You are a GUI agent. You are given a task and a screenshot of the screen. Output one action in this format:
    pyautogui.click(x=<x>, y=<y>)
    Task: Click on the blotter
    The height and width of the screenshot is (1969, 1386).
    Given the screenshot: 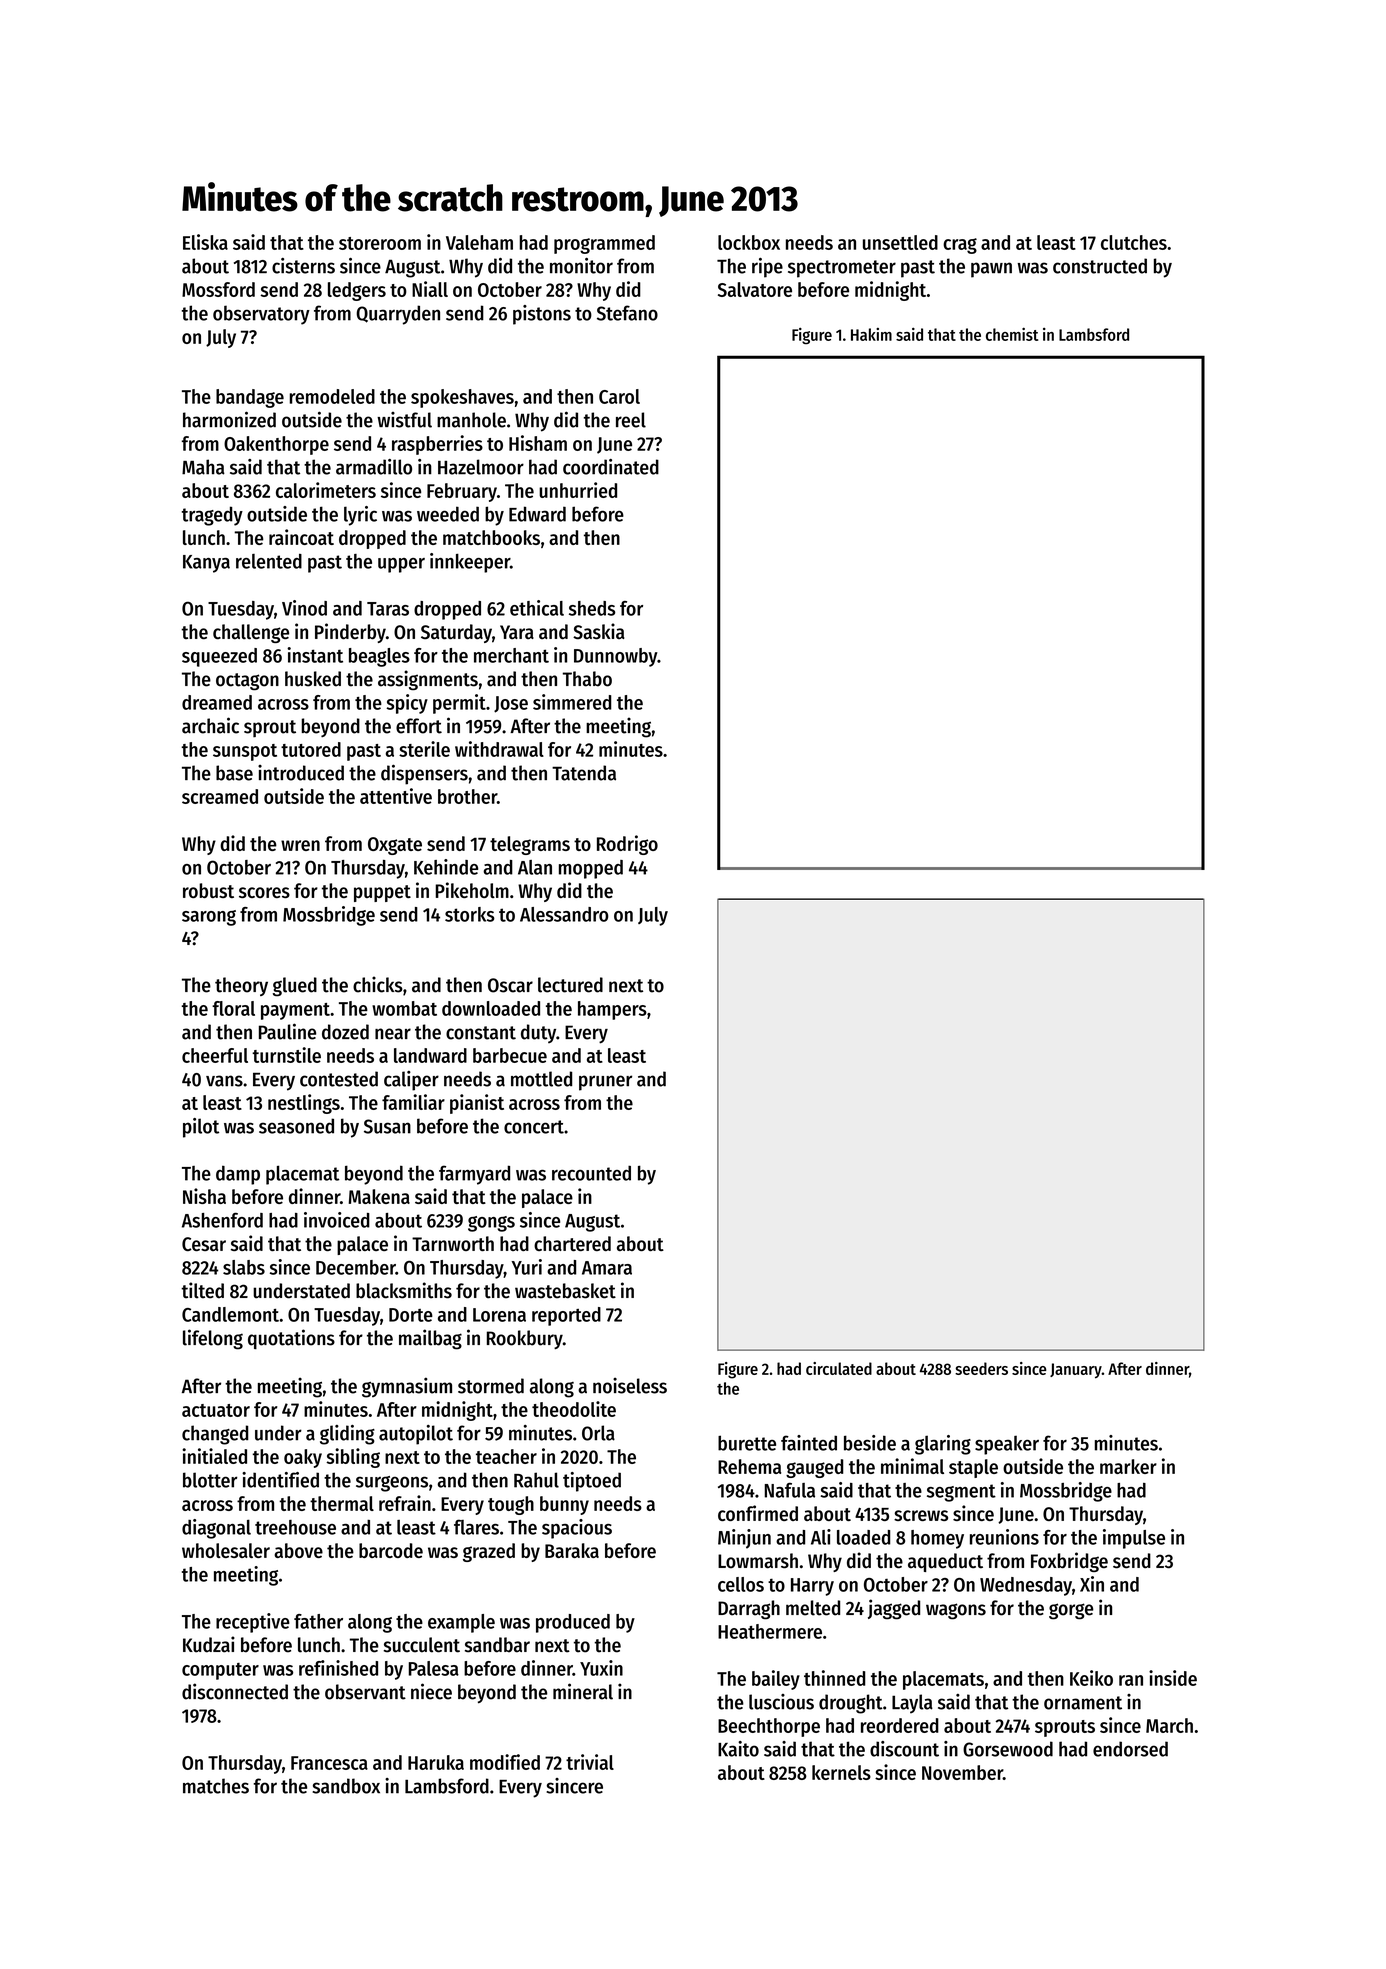 What is the action you would take?
    pyautogui.click(x=210, y=1480)
